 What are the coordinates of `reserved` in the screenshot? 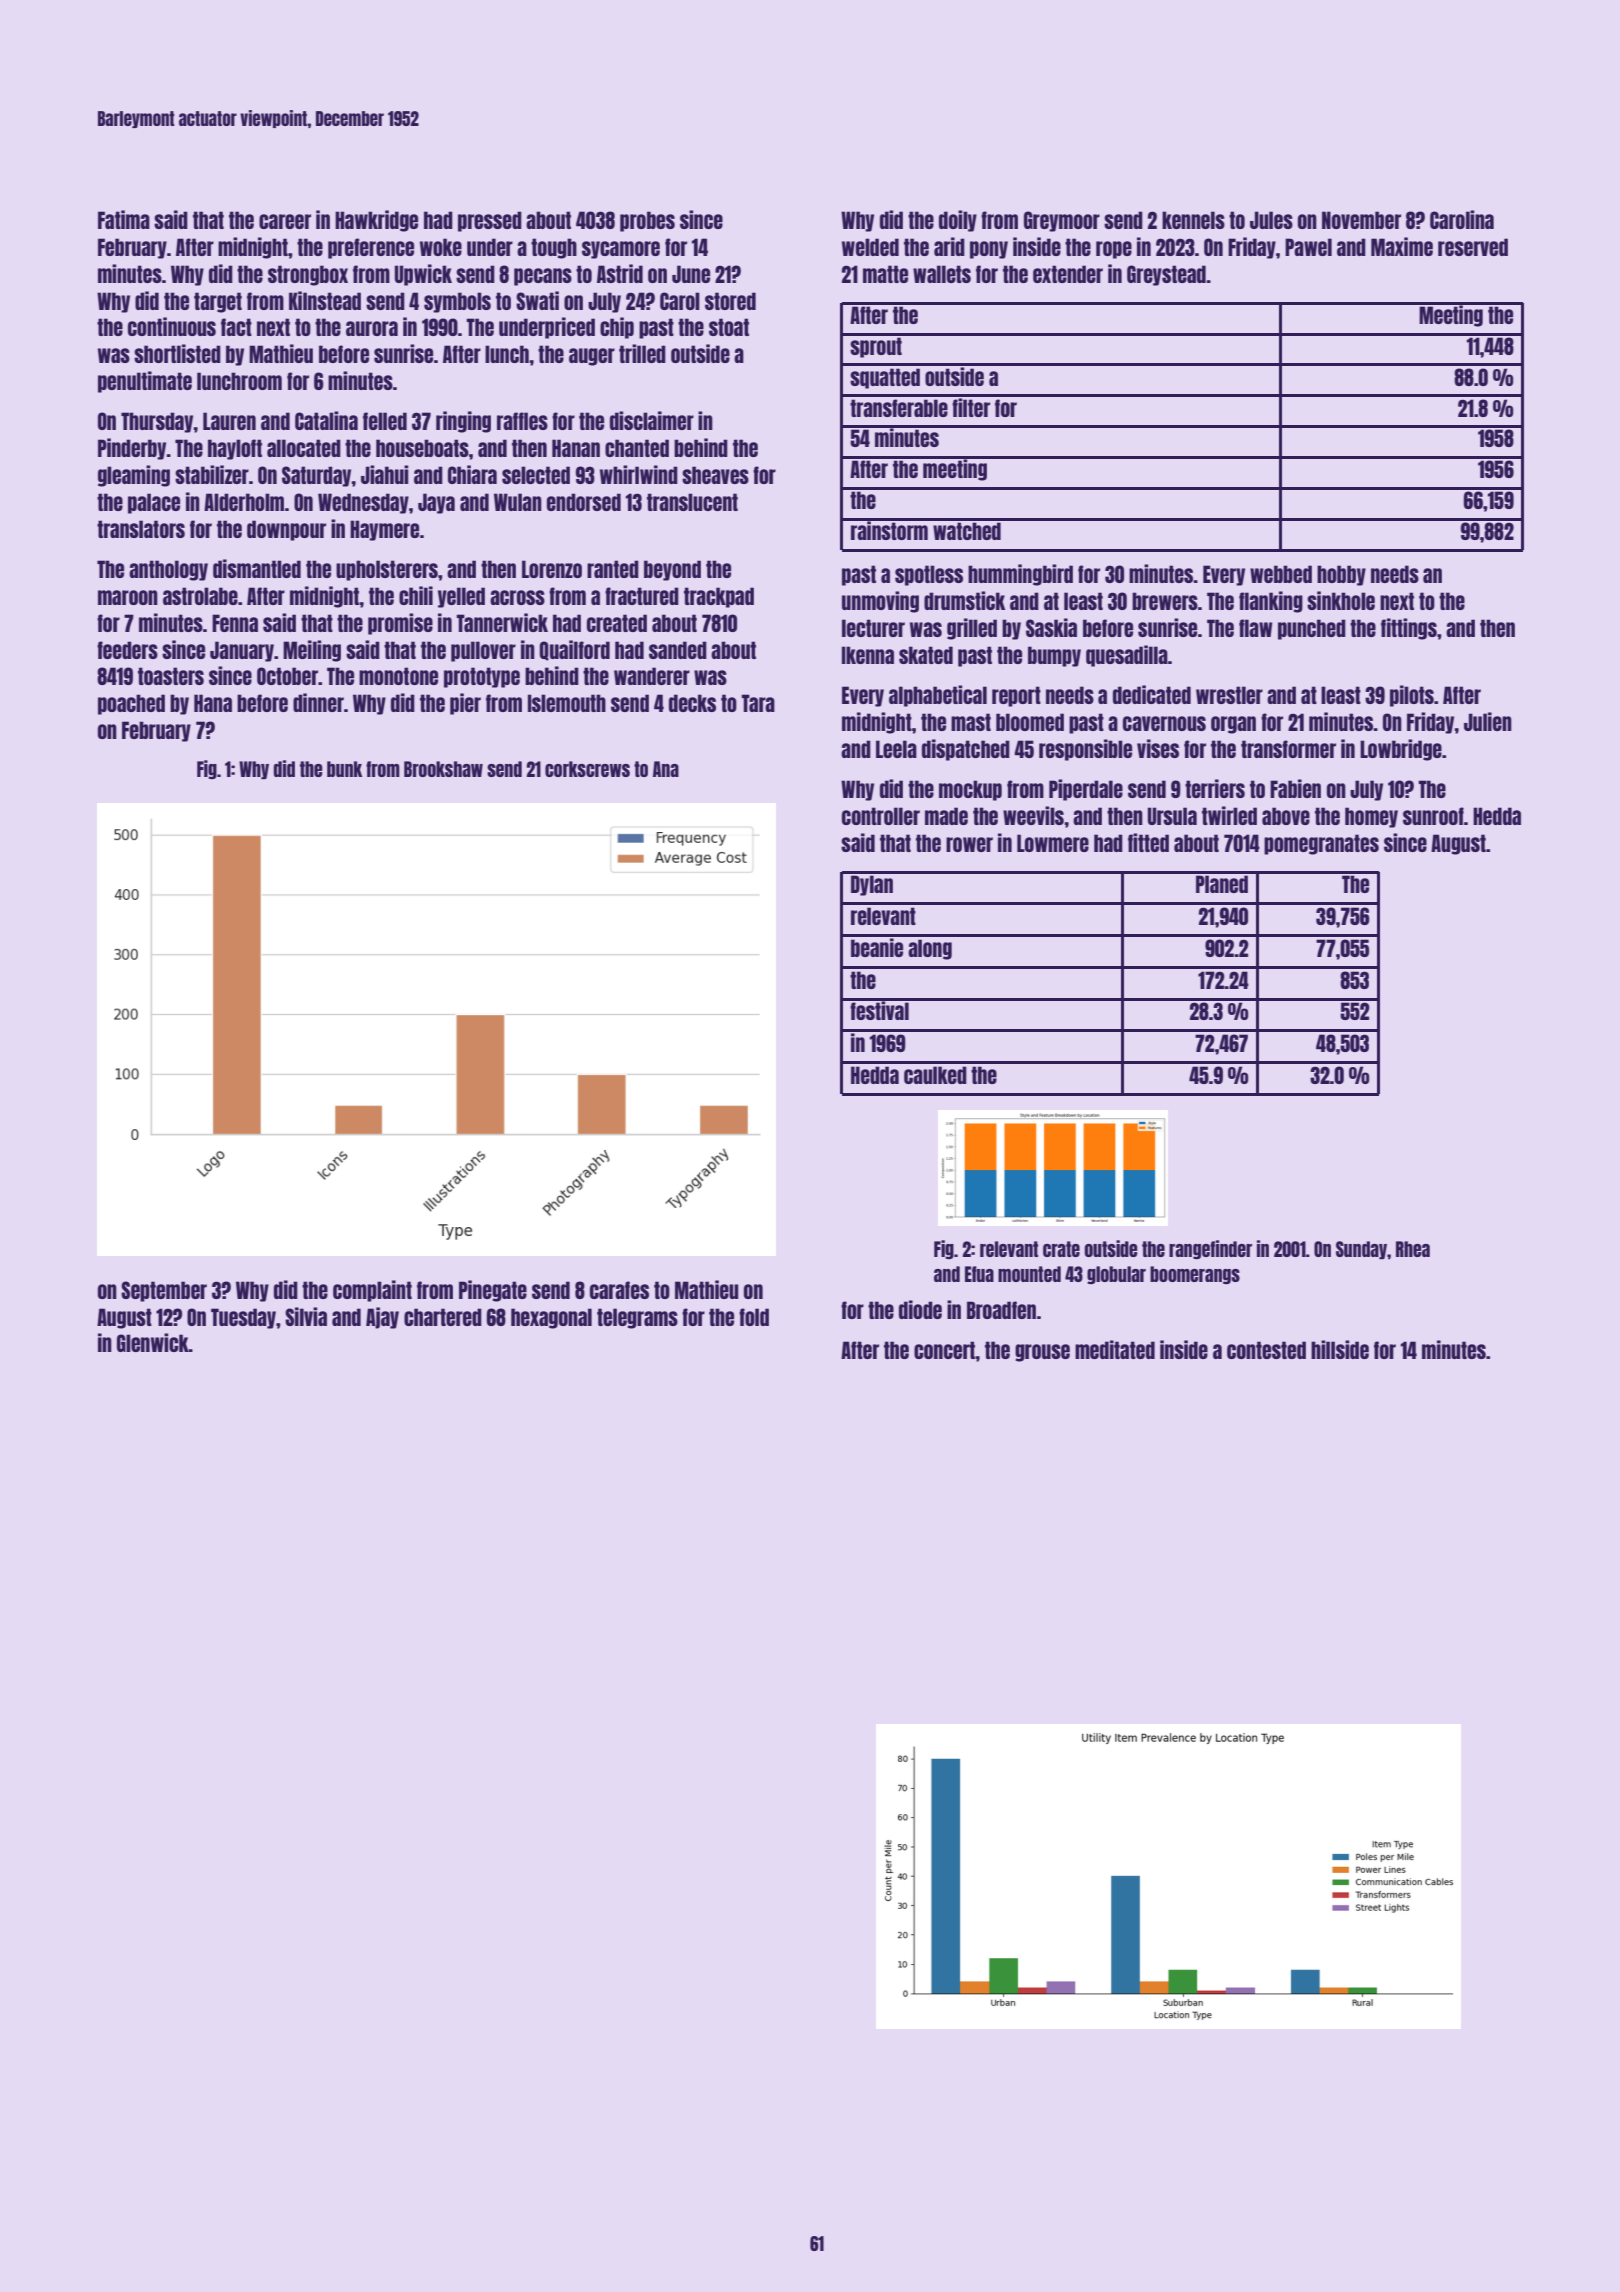 It's located at (1473, 247).
